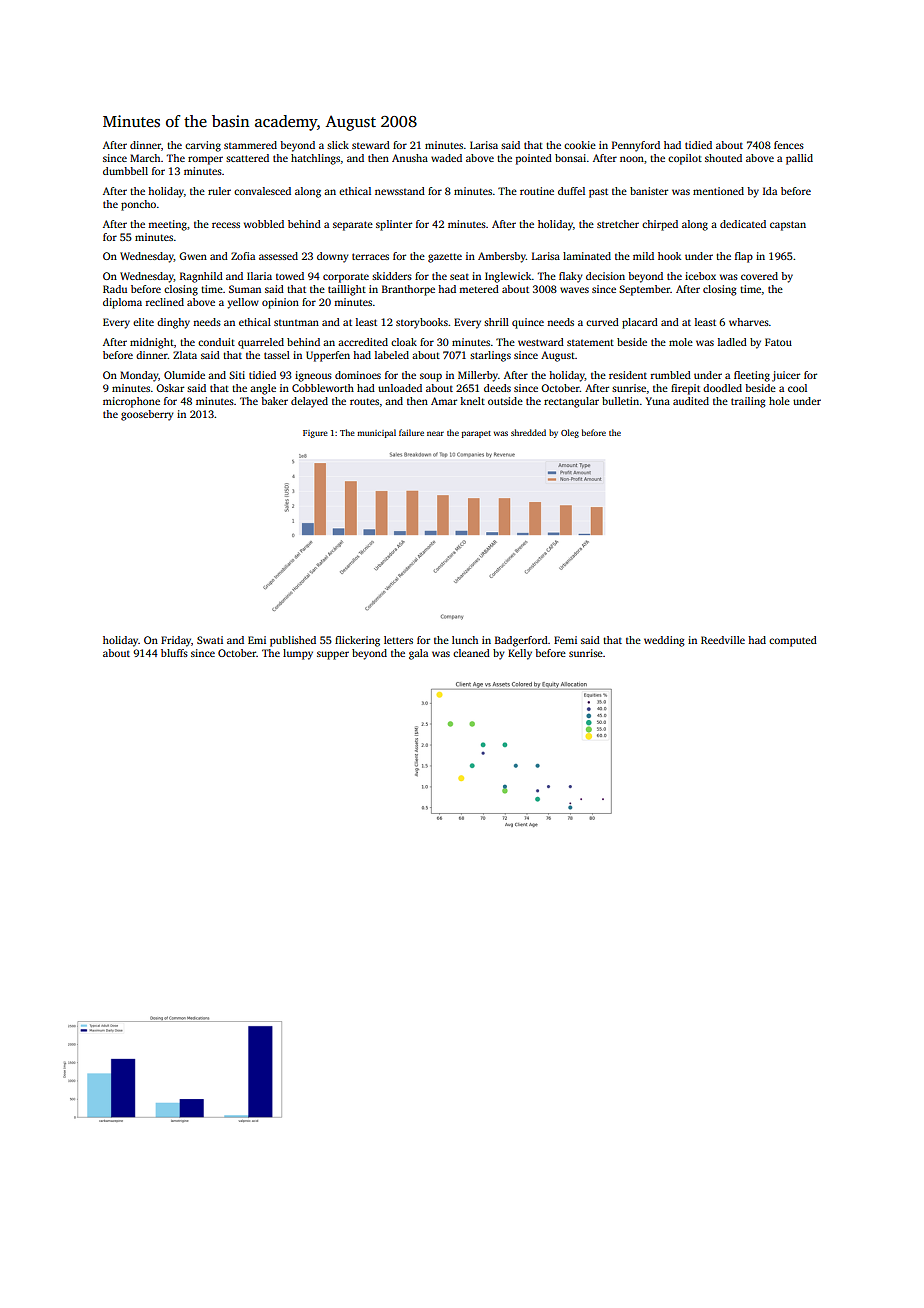  What do you see at coordinates (398, 640) in the screenshot?
I see `letters` at bounding box center [398, 640].
